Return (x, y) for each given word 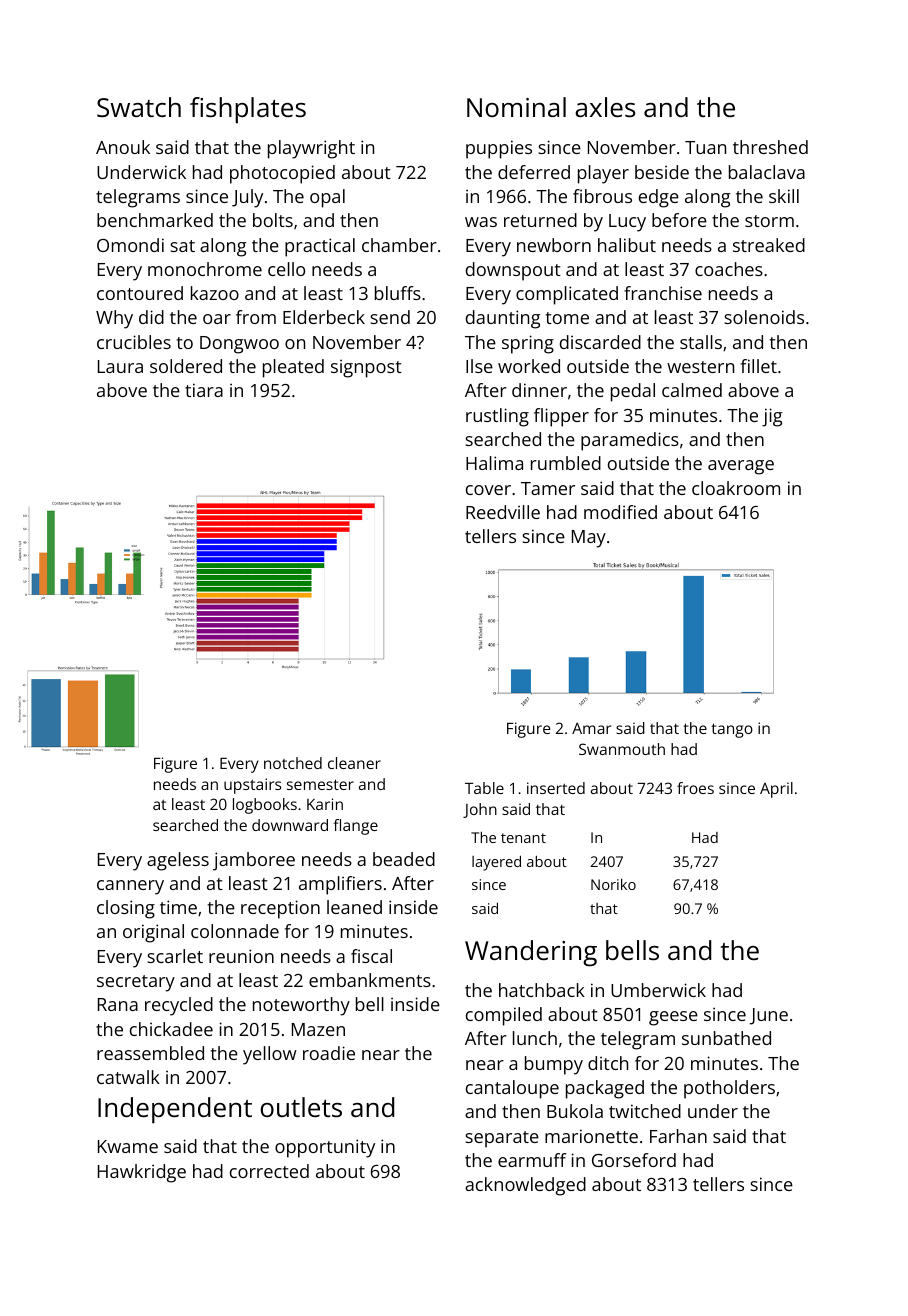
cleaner (354, 763)
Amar (591, 728)
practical (320, 247)
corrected (269, 1171)
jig (772, 417)
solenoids (764, 317)
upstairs (252, 786)
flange (355, 827)
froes (695, 788)
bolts (273, 220)
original (153, 933)
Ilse (479, 366)
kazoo (215, 293)
